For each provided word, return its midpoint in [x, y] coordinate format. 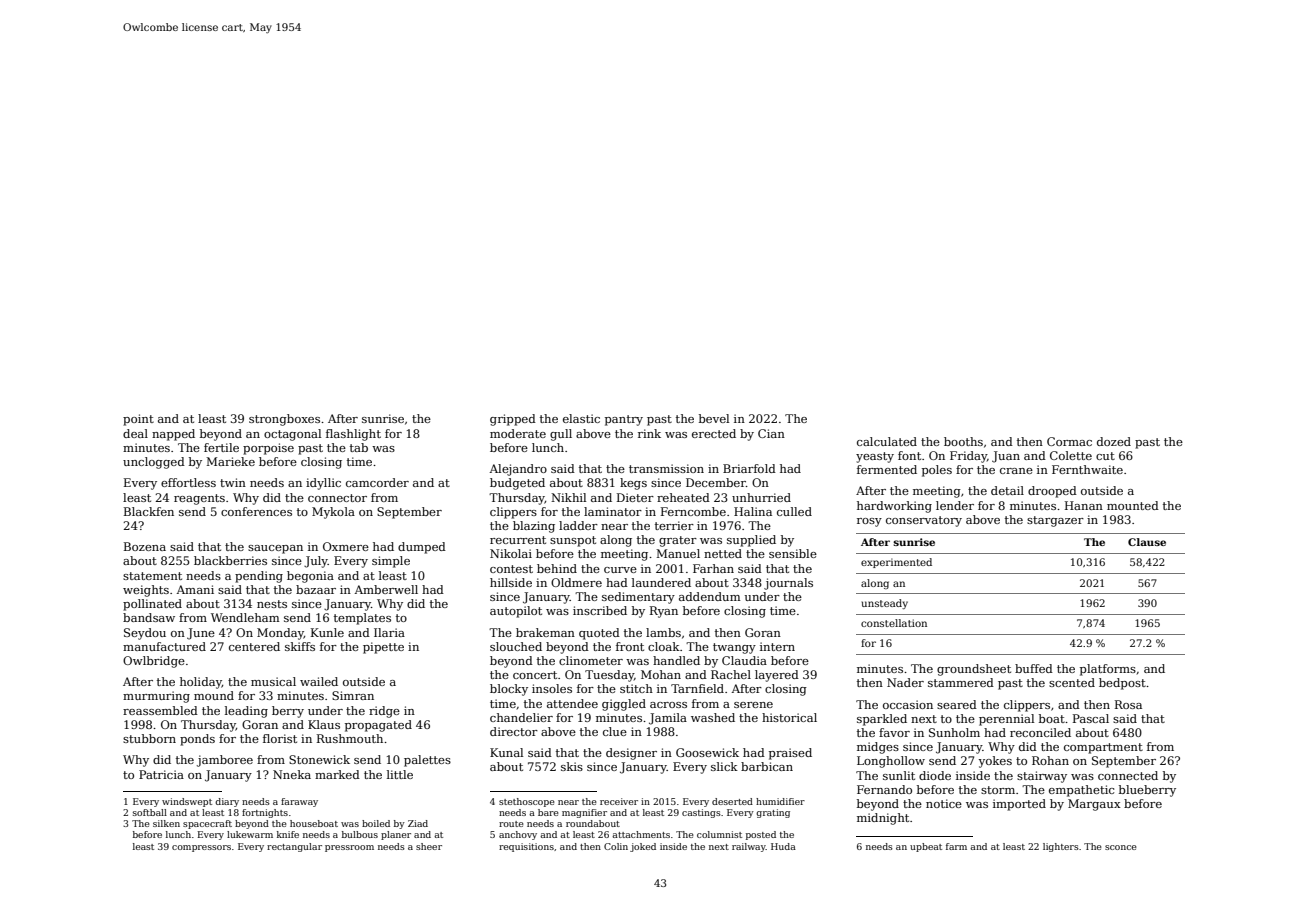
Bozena [145, 546]
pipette [383, 648]
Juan [1006, 457]
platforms [1108, 670]
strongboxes [284, 420]
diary [227, 802]
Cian [771, 433]
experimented [896, 563]
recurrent [518, 540]
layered [777, 676]
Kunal [506, 752]
